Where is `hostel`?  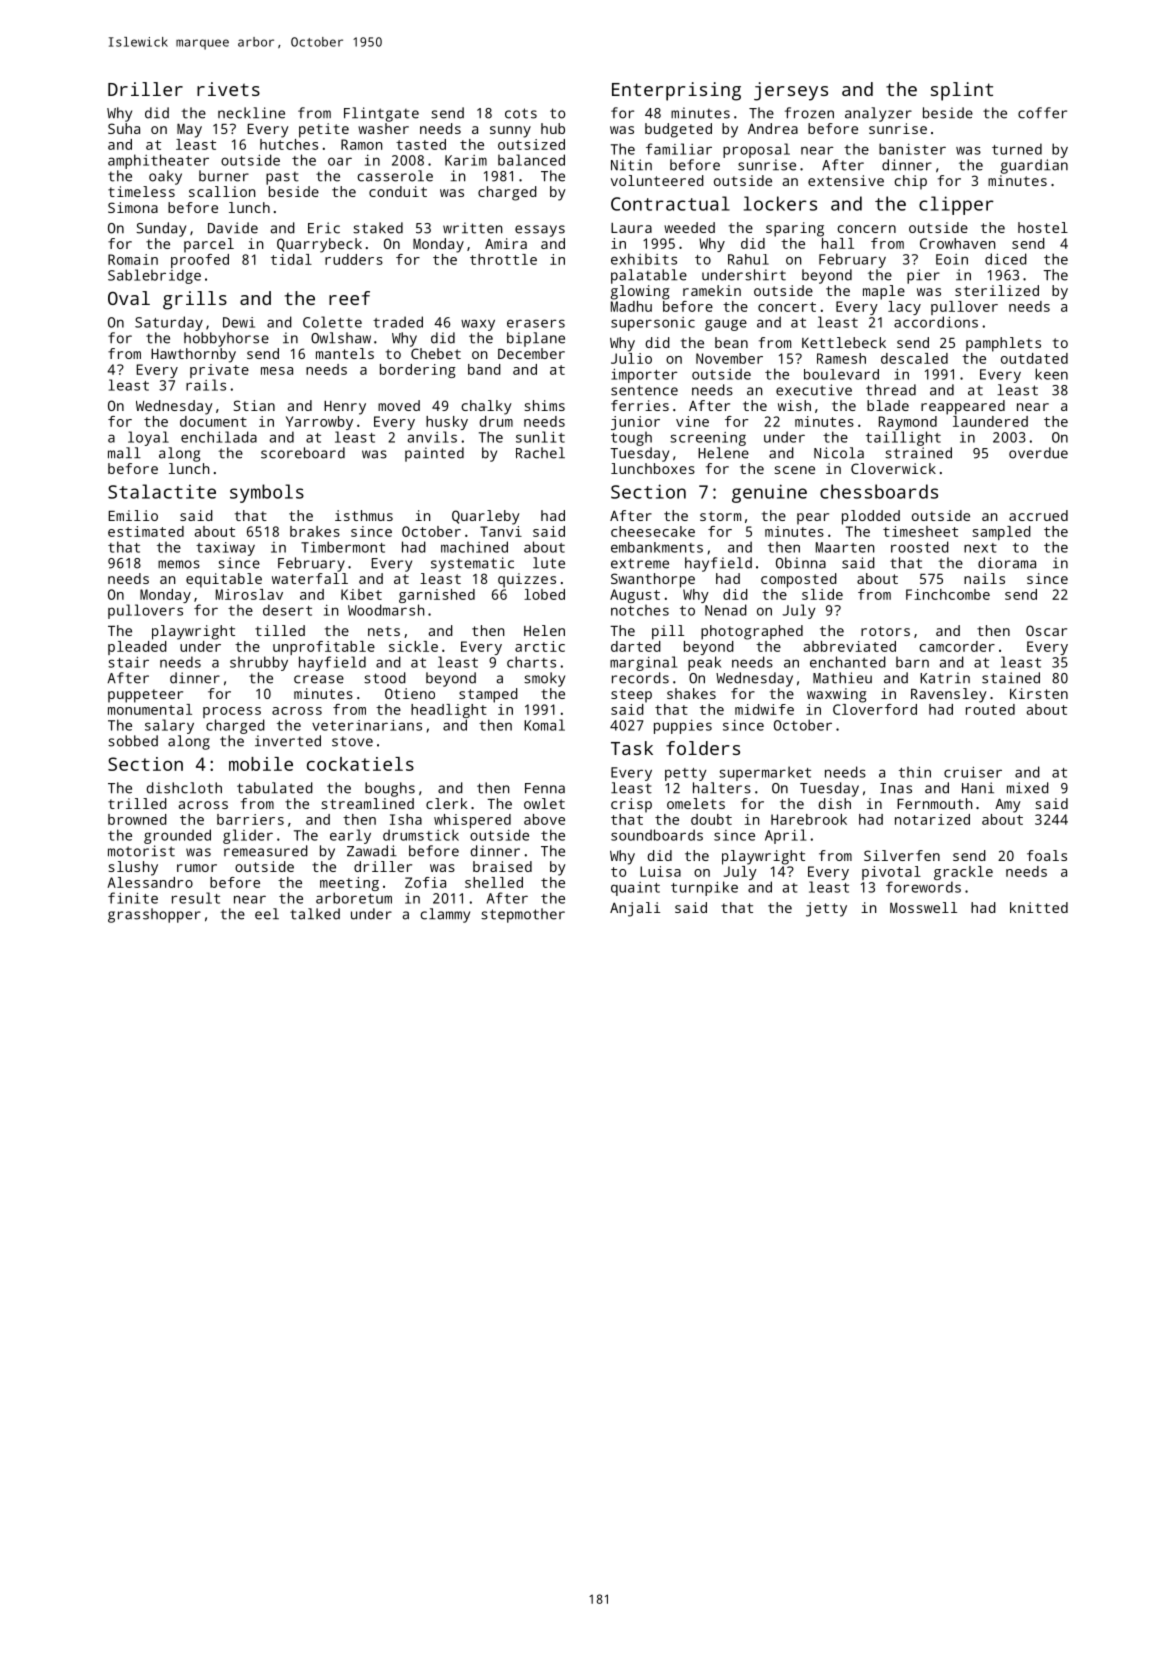 hostel is located at coordinates (1043, 227).
